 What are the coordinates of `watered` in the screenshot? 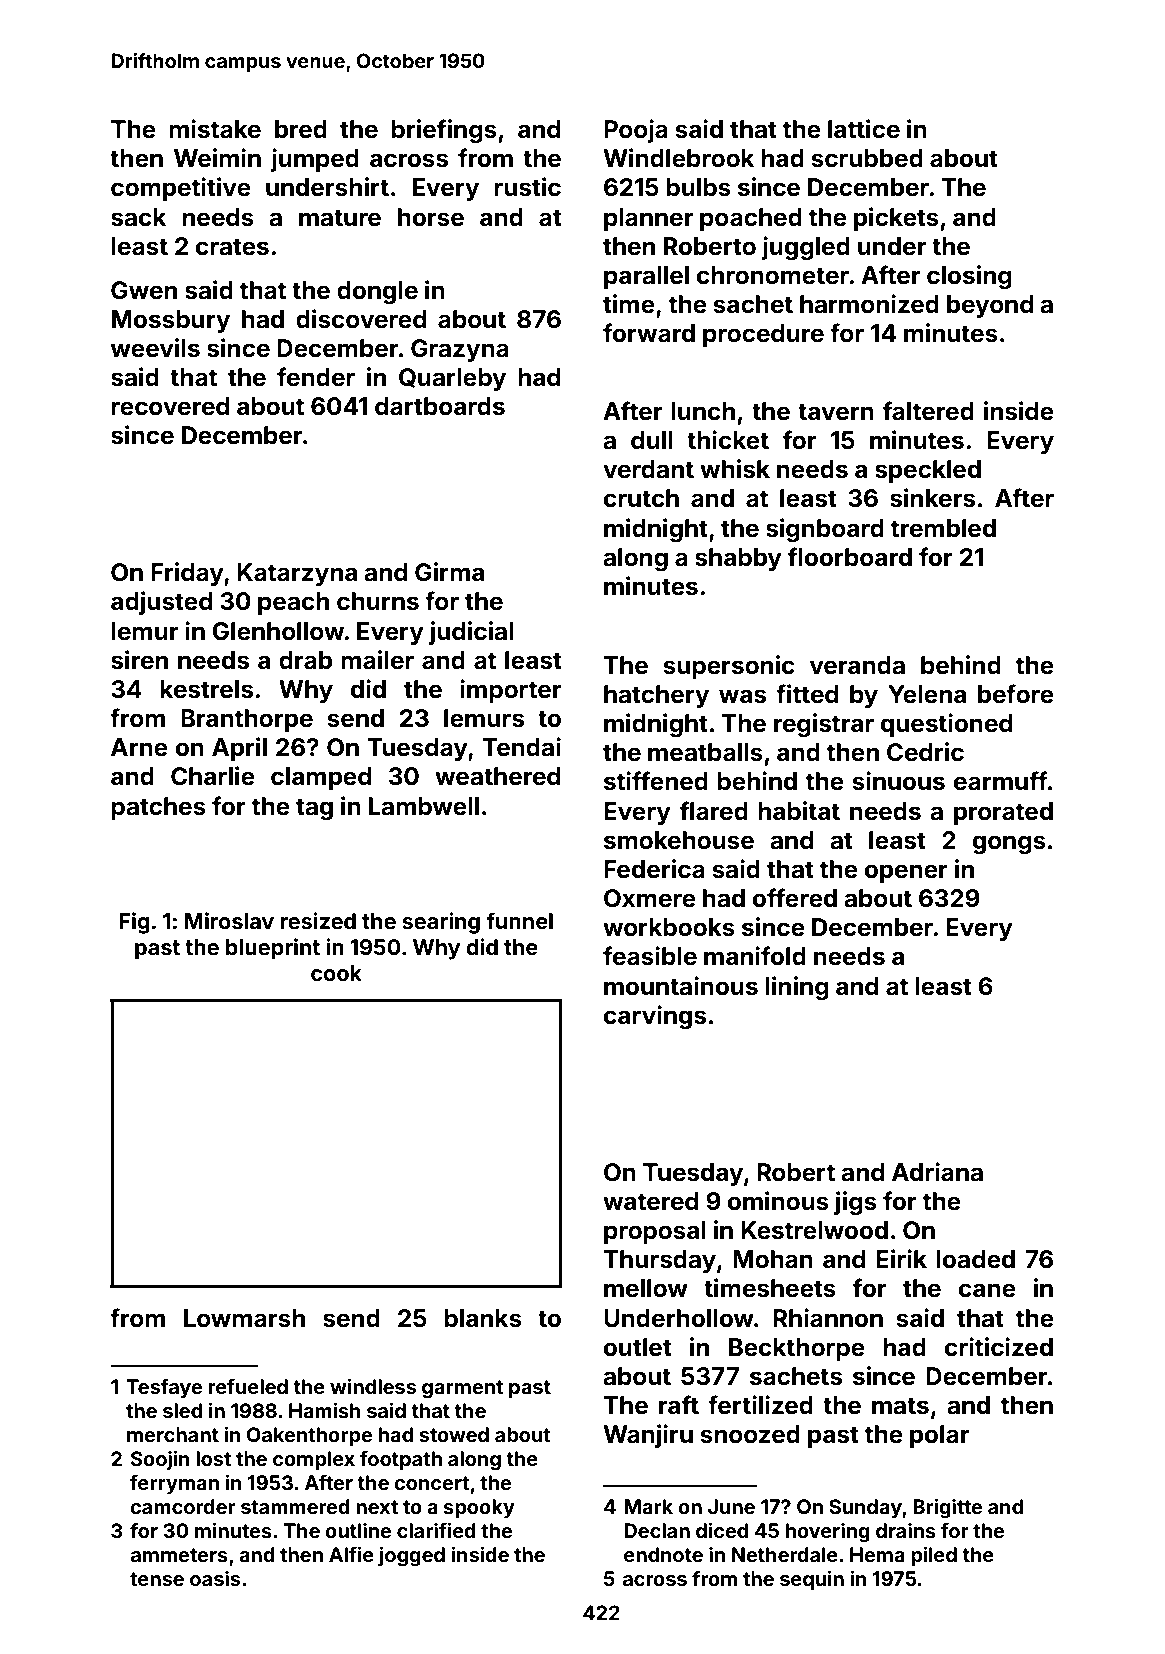 It's located at (650, 1201).
